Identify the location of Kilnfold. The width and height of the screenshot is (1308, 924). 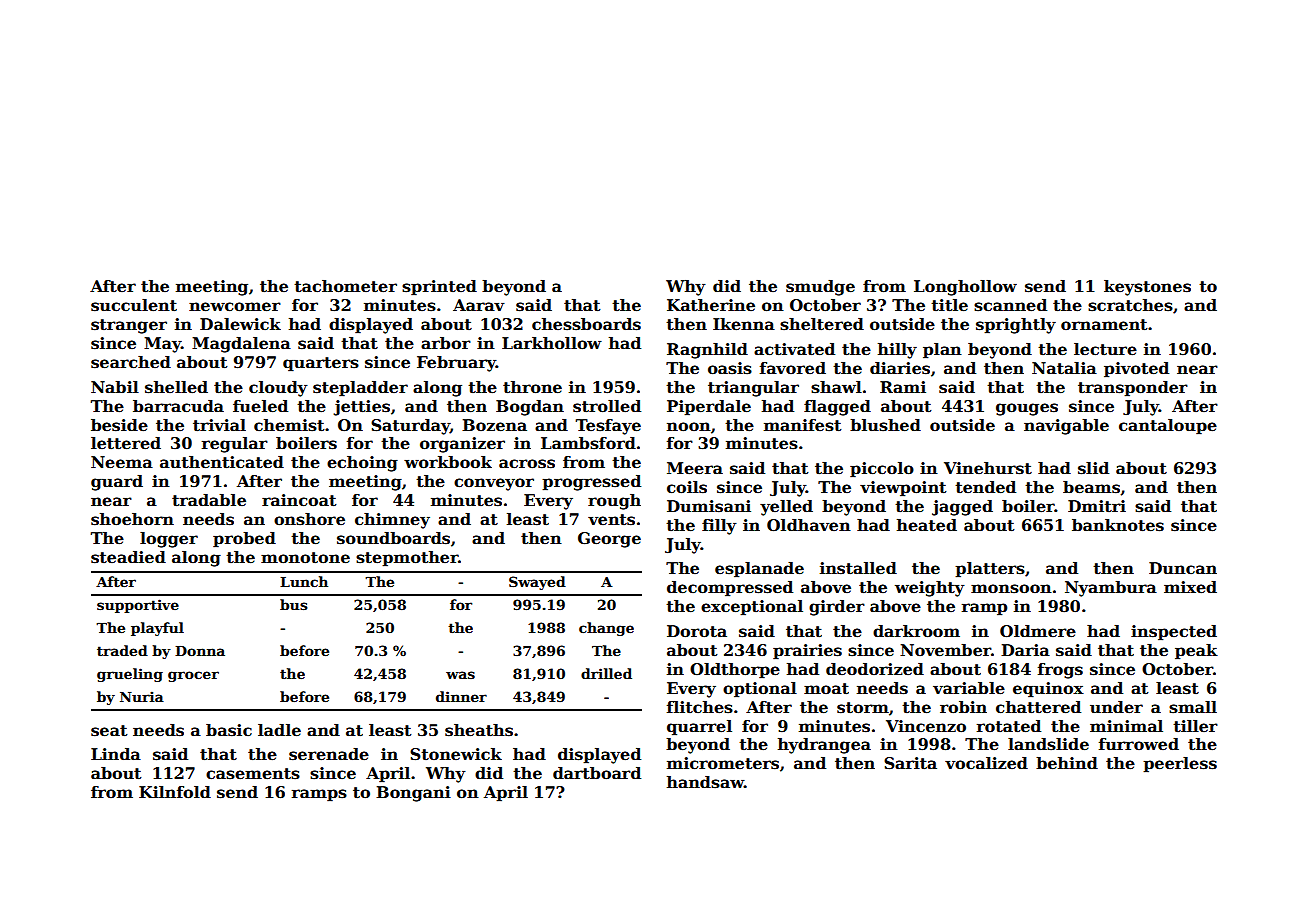
(175, 792).
